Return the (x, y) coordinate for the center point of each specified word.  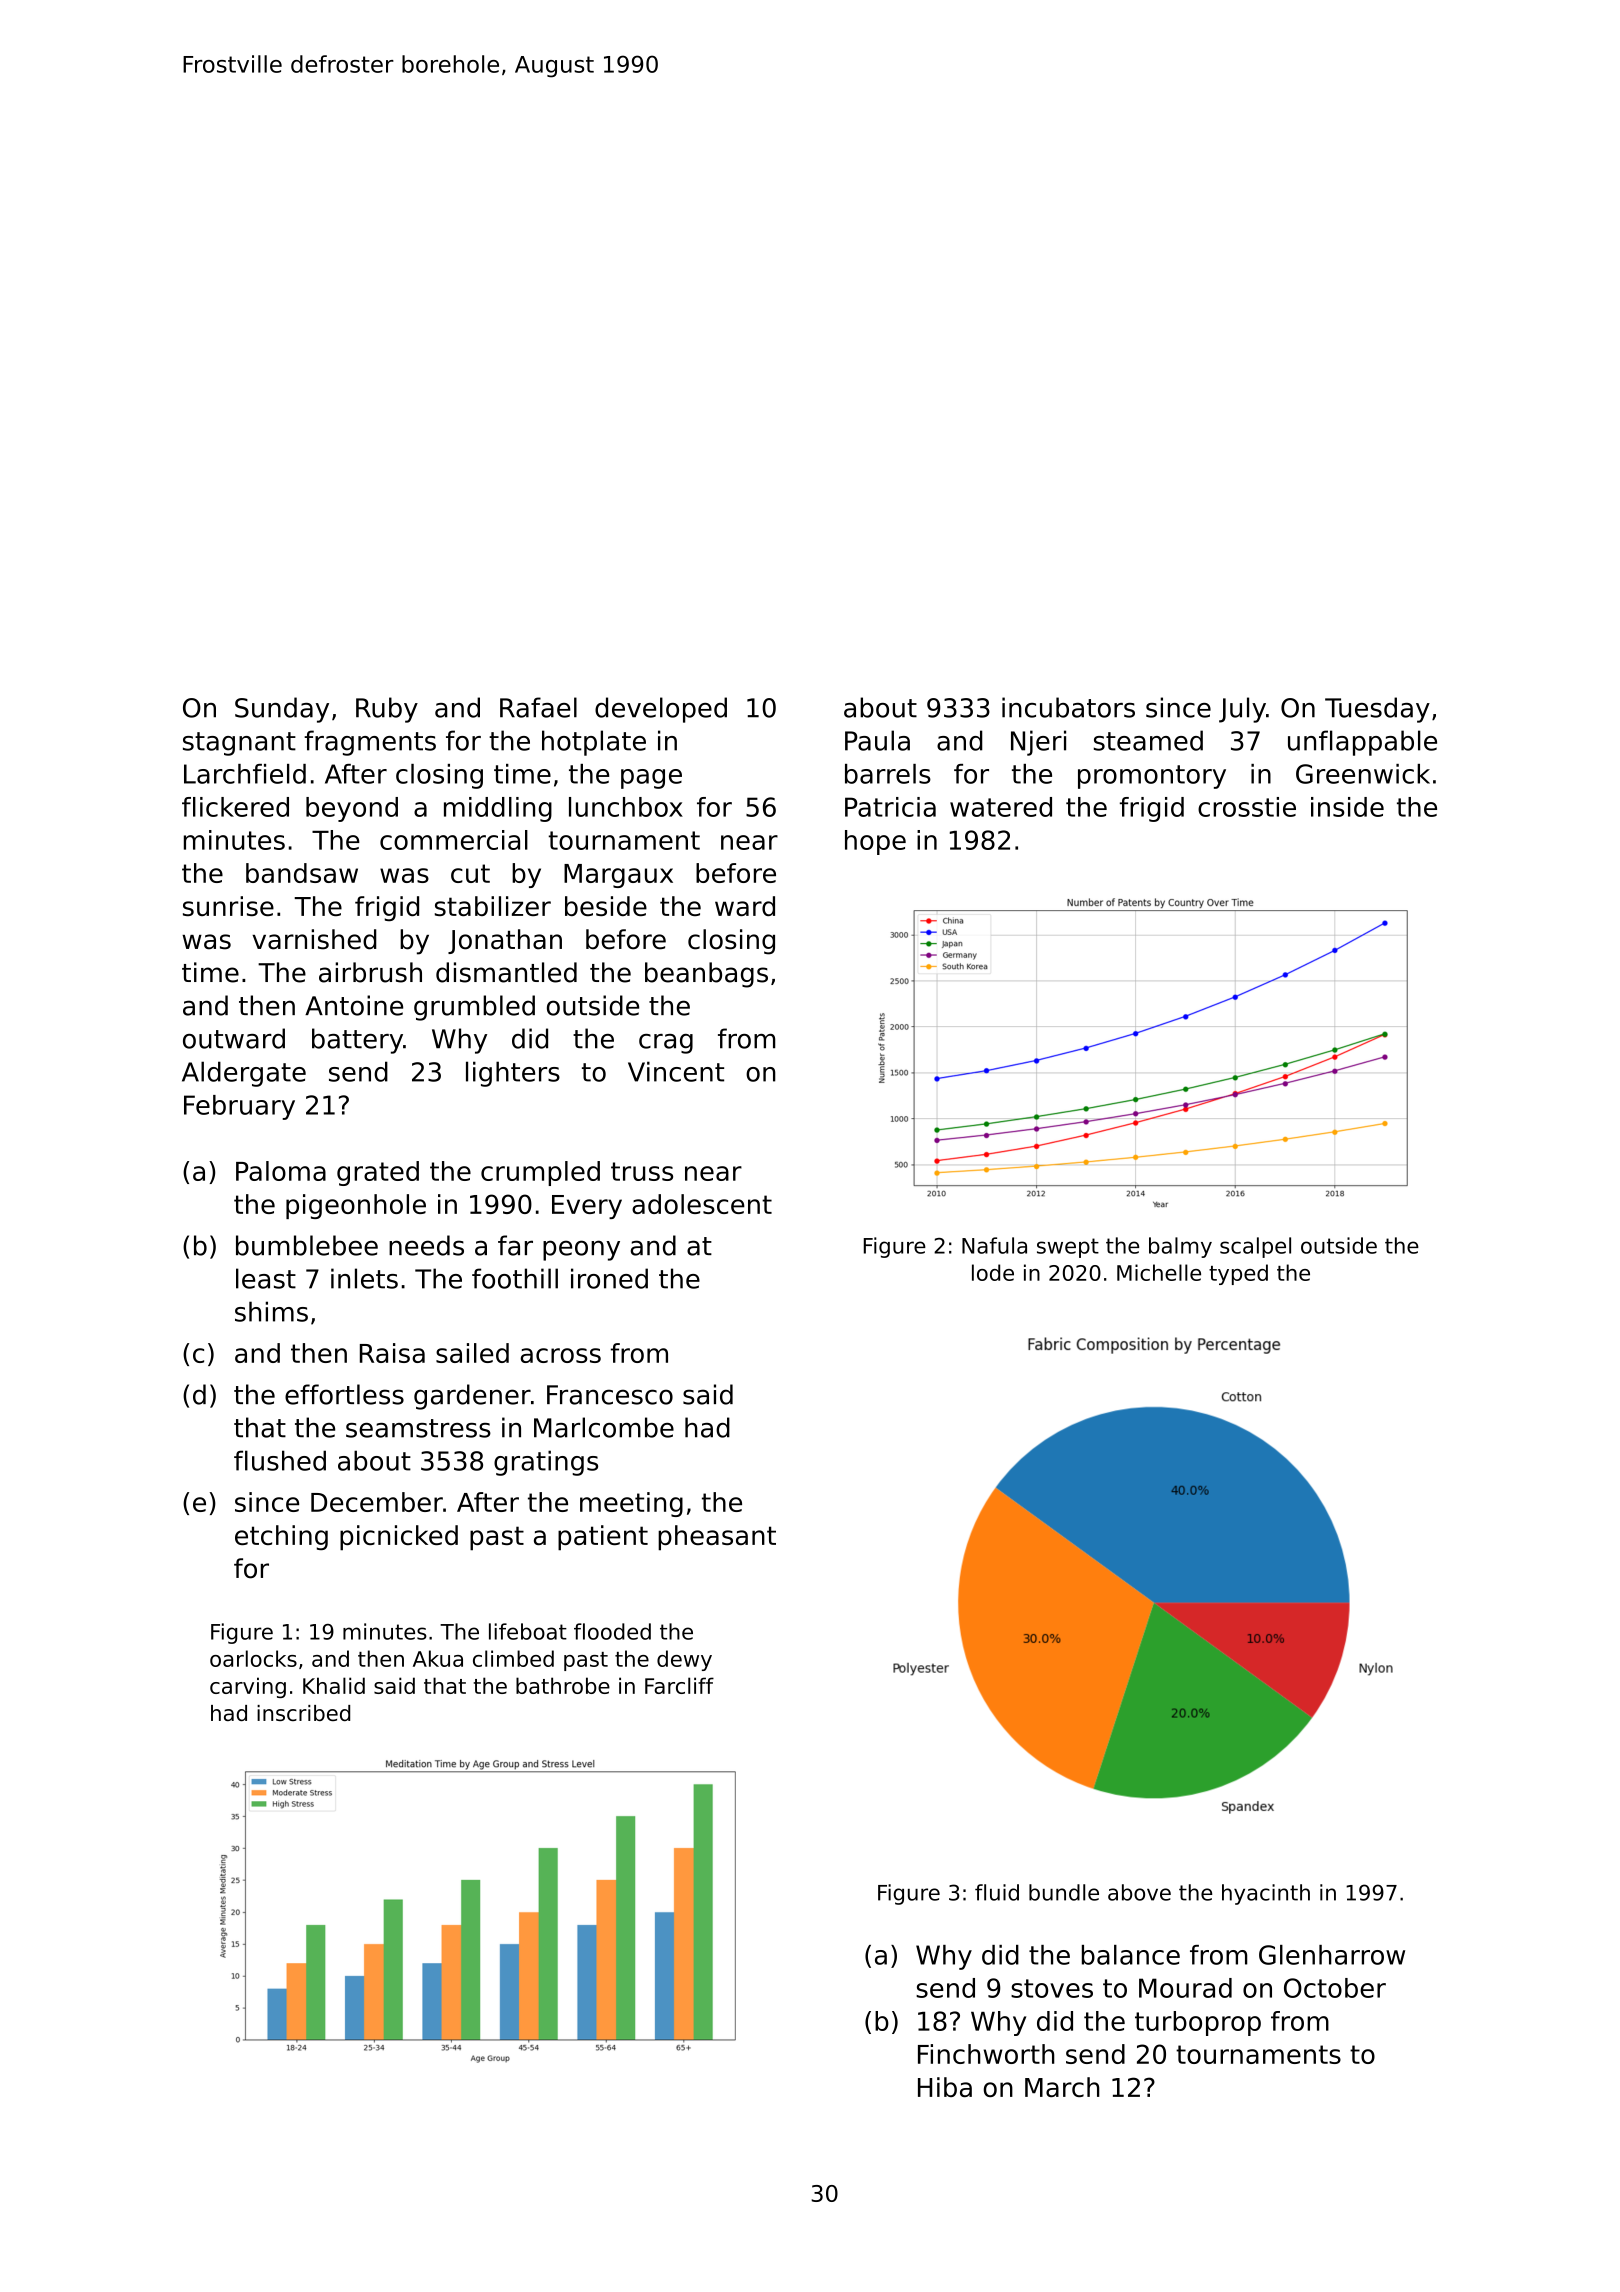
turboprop (1198, 2023)
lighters (513, 1074)
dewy (684, 1660)
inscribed (303, 1713)
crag (666, 1044)
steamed (1148, 740)
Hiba (945, 2087)
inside (1347, 807)
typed (1238, 1274)
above (1139, 1892)
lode (993, 1272)
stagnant (239, 744)
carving (248, 1687)
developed (661, 710)
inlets (364, 1278)
